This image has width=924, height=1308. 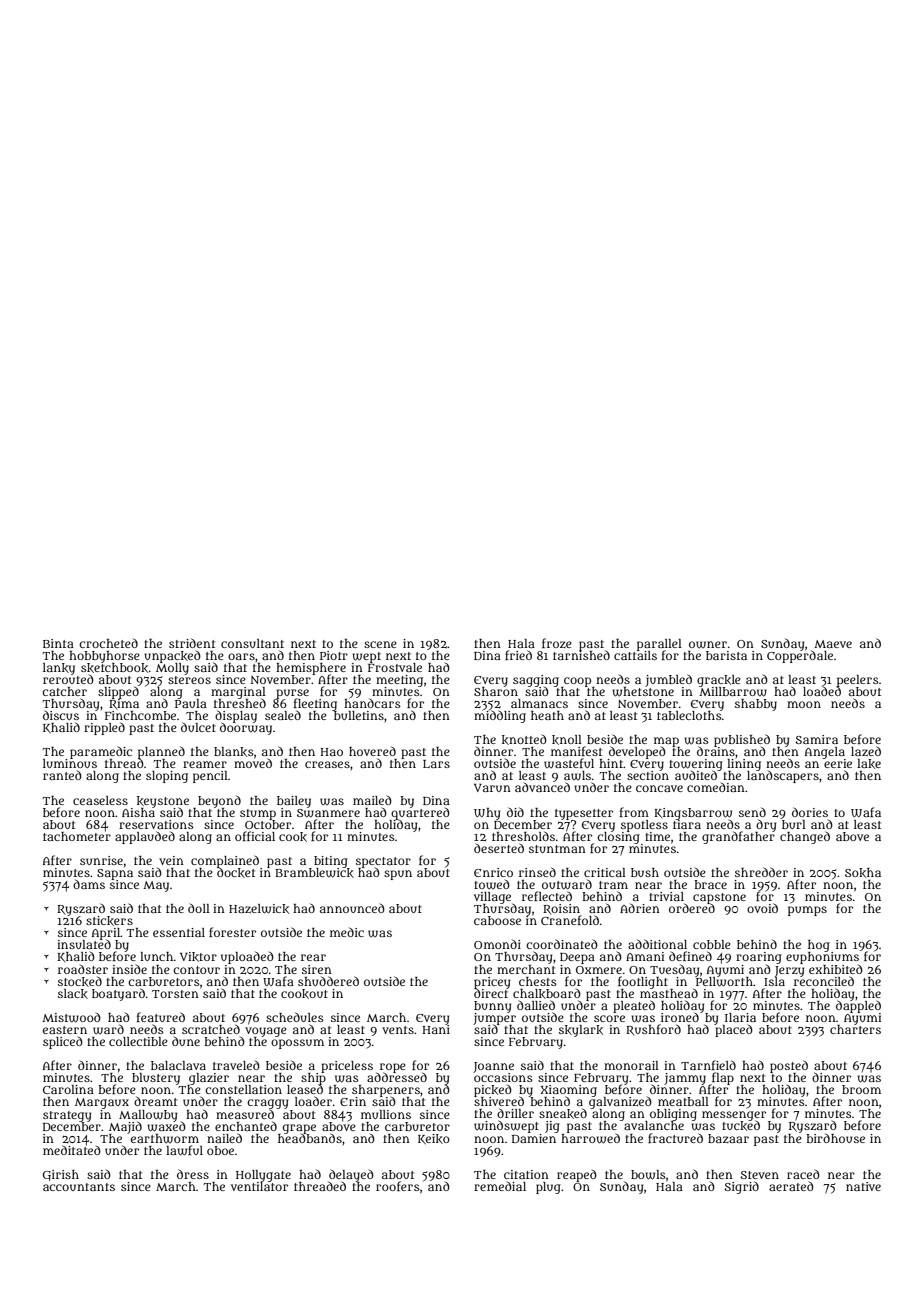 I want to click on Swanmere, so click(x=328, y=813).
